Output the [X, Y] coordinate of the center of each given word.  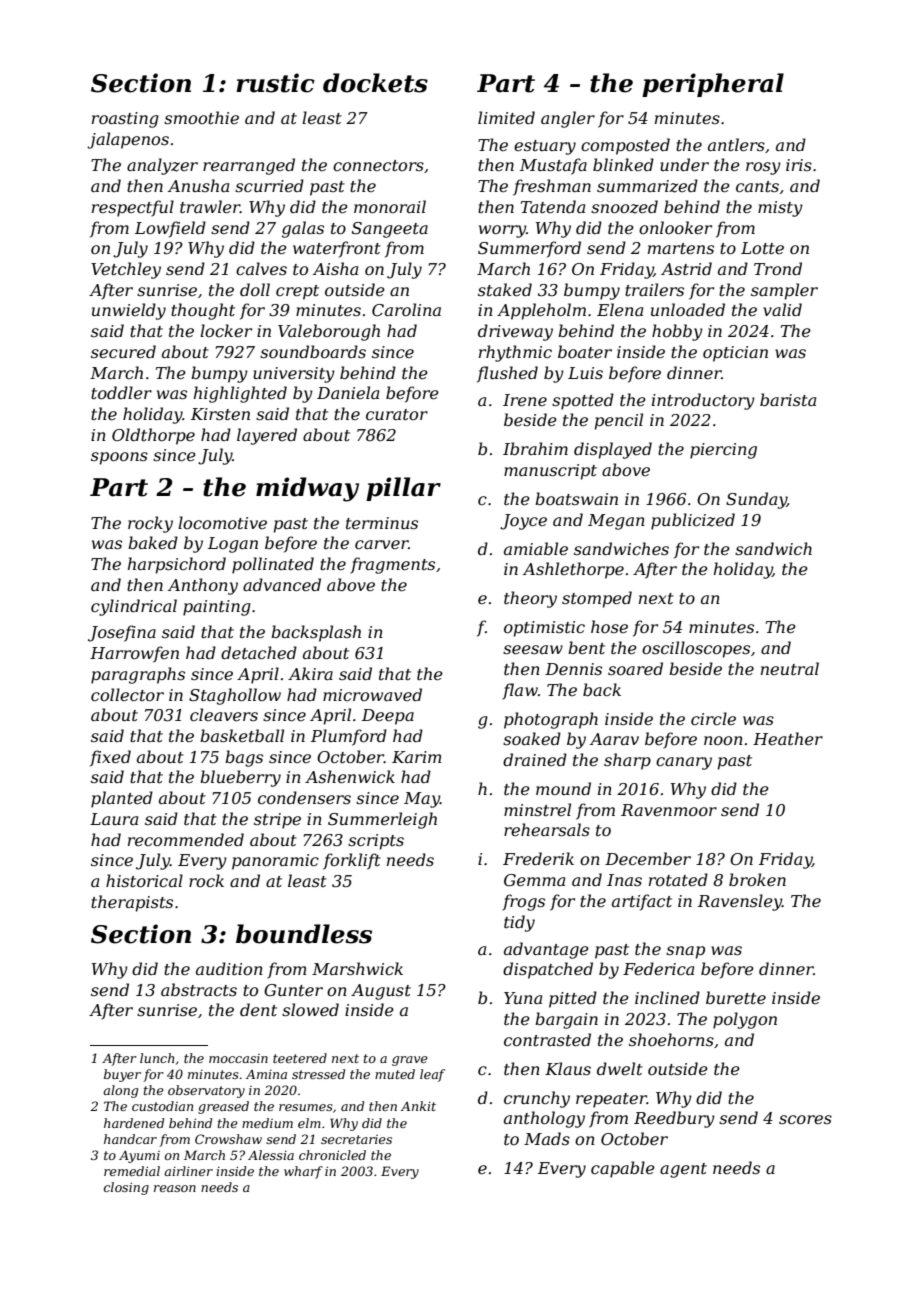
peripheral [713, 85]
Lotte [762, 248]
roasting [125, 120]
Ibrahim [535, 448]
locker [226, 330]
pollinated [273, 565]
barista [788, 399]
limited [506, 117]
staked [505, 289]
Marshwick [357, 968]
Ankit [418, 1106]
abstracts [199, 989]
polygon [745, 1020]
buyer [122, 1075]
